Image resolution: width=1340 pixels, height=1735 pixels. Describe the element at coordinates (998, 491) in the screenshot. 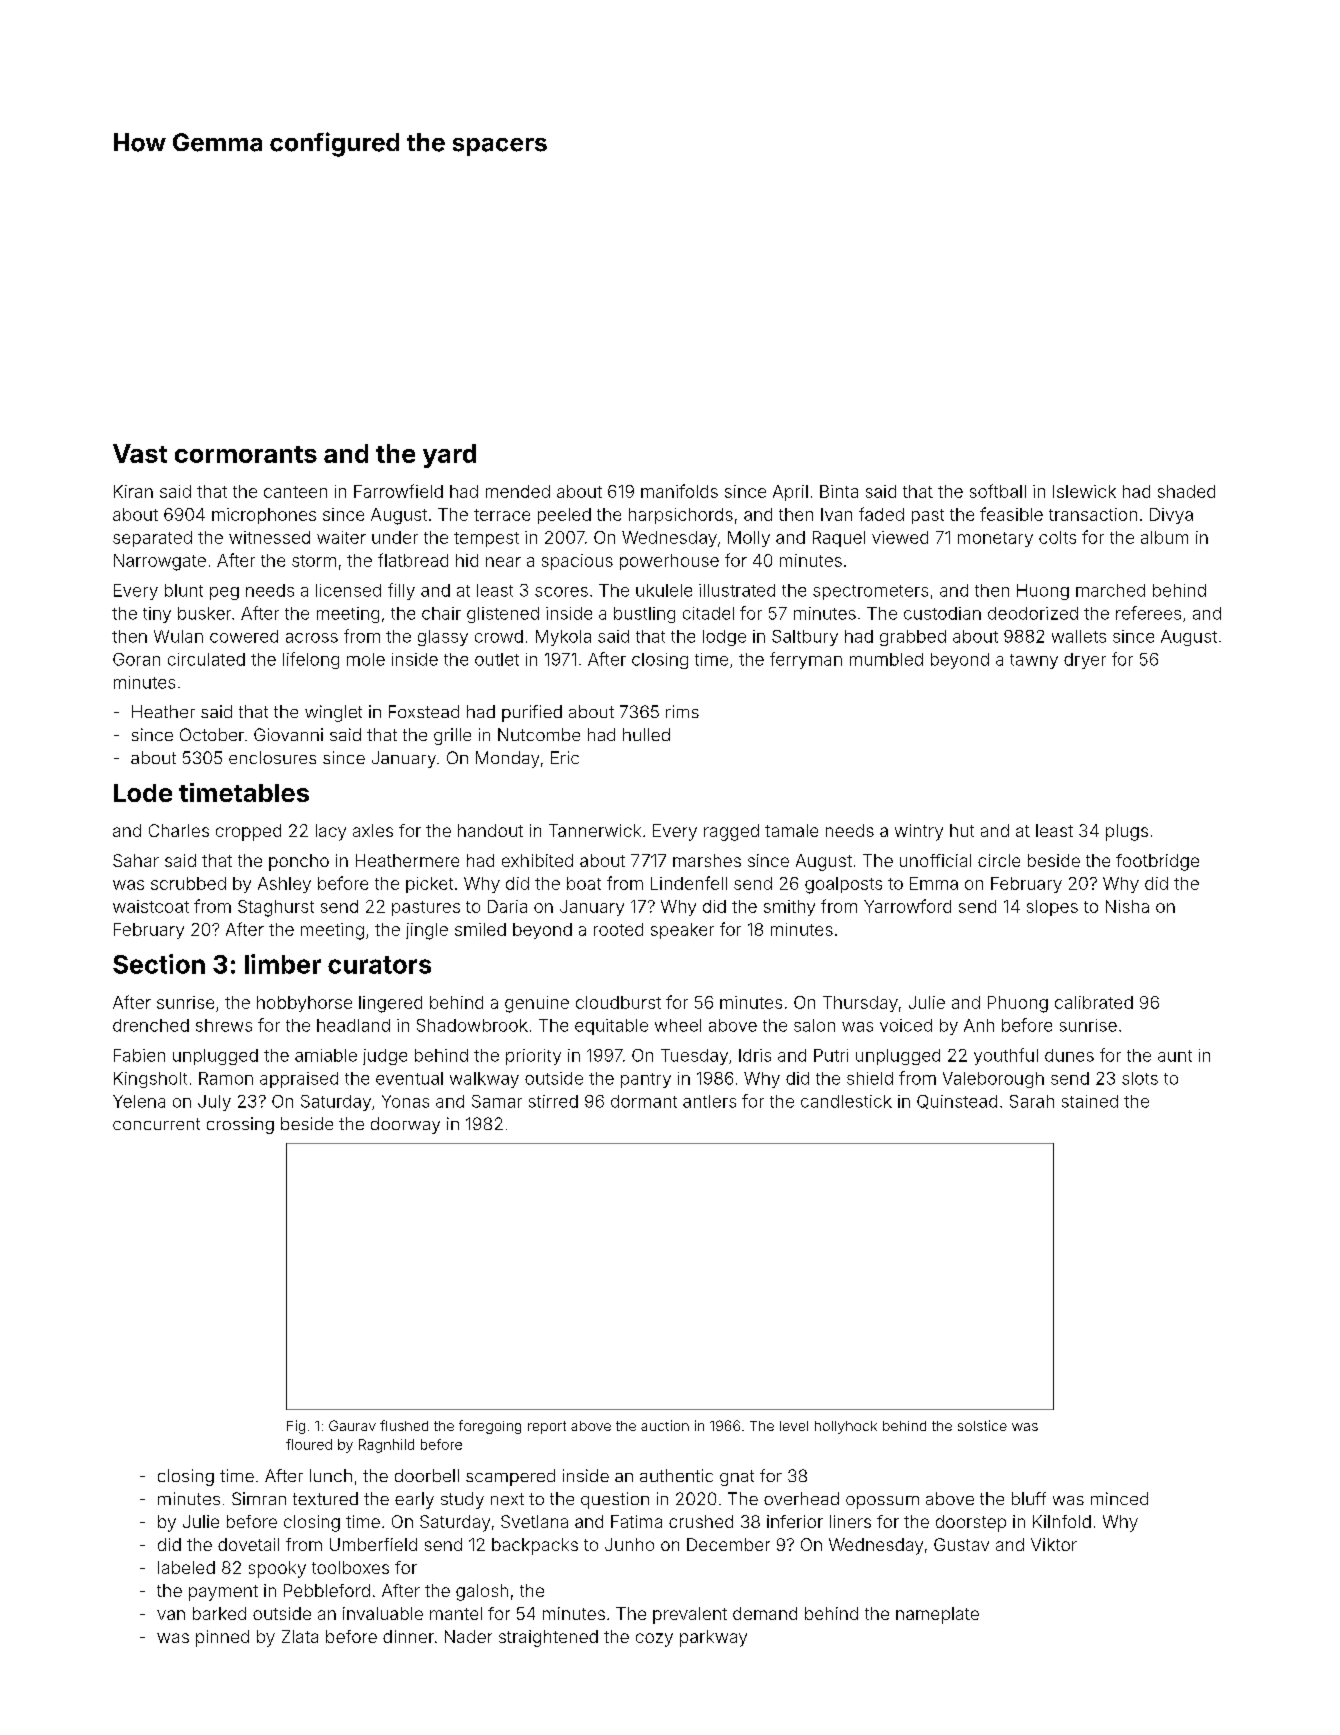

I see `softball` at that location.
